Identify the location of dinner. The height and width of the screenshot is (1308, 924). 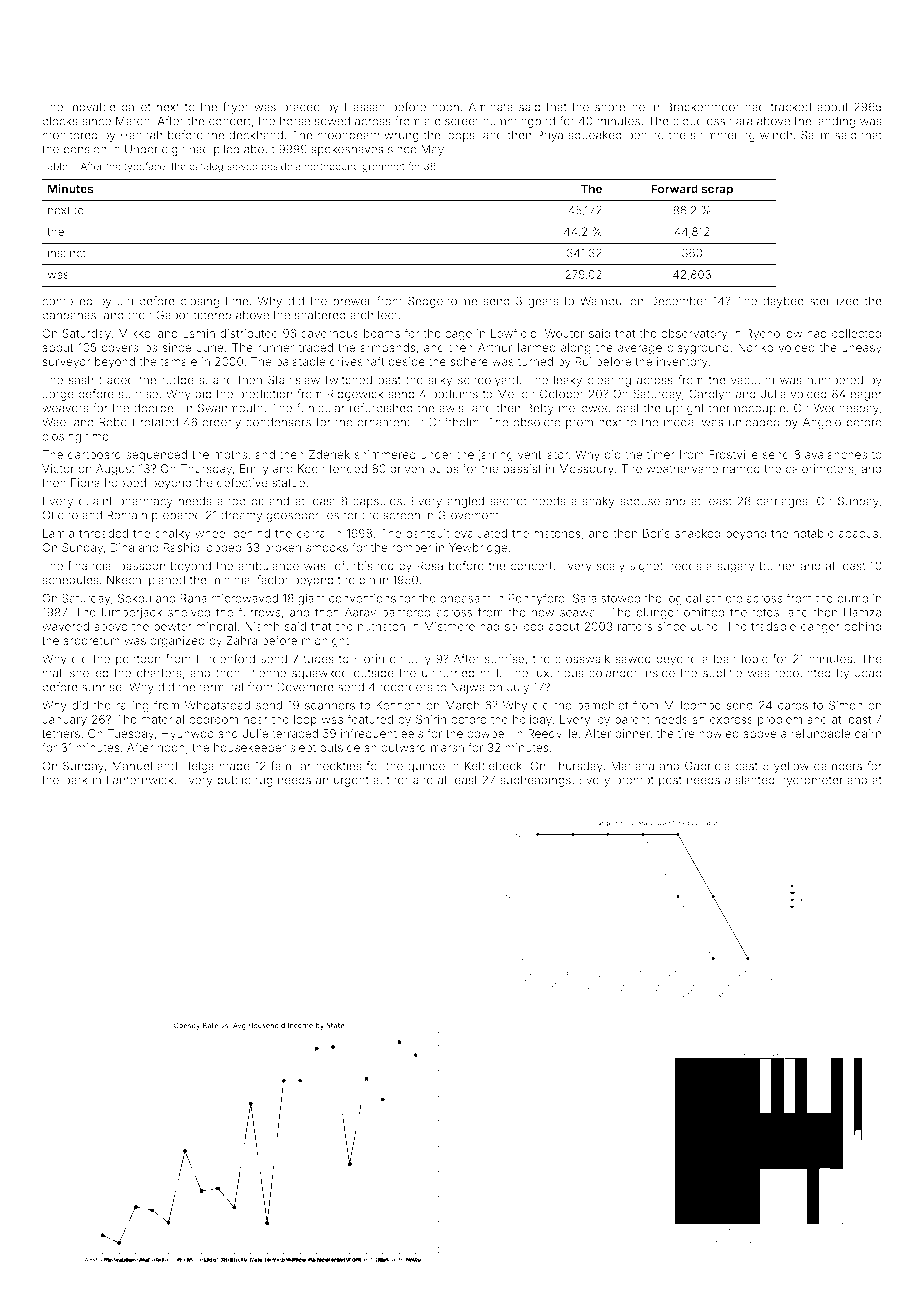
(632, 733).
